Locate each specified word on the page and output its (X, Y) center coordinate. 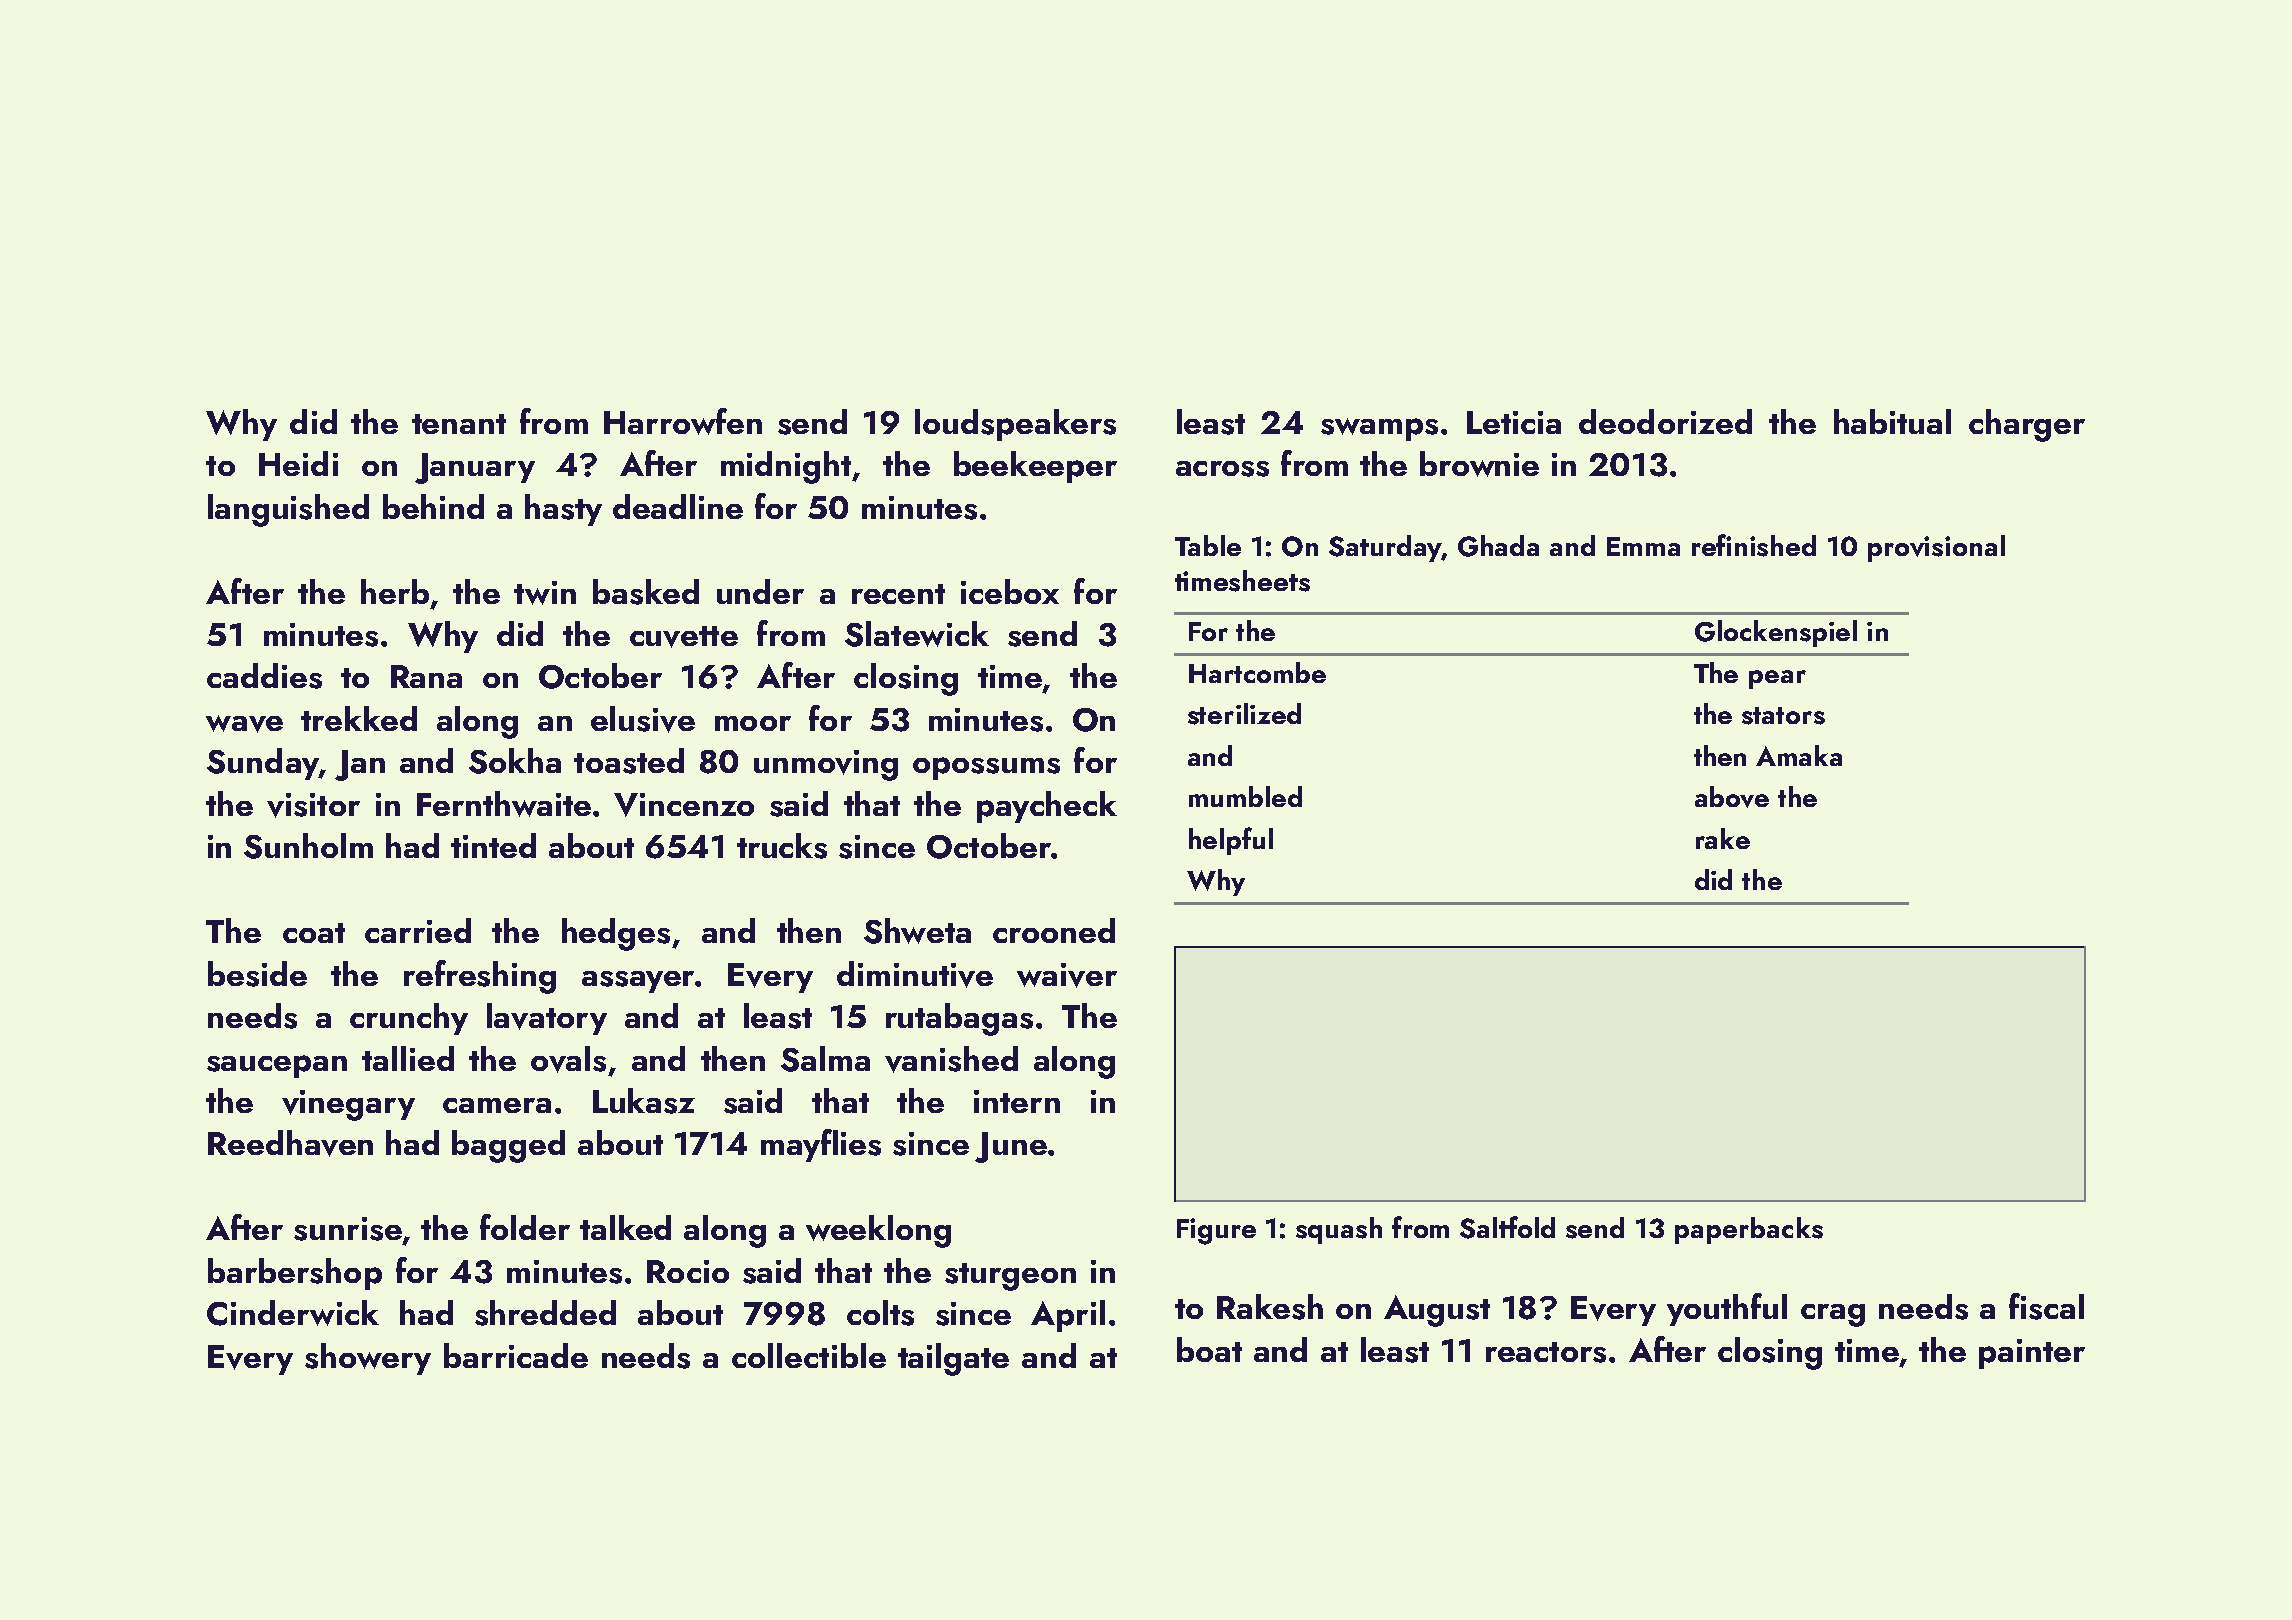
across (1222, 469)
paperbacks (1749, 1230)
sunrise (348, 1229)
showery (368, 1359)
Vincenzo (684, 805)
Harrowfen (683, 421)
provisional (1936, 548)
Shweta (917, 931)
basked (646, 592)
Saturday (1385, 548)
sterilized (1244, 714)
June (1011, 1147)
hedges (616, 934)
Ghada (1498, 546)
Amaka (1799, 755)
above (1732, 797)
